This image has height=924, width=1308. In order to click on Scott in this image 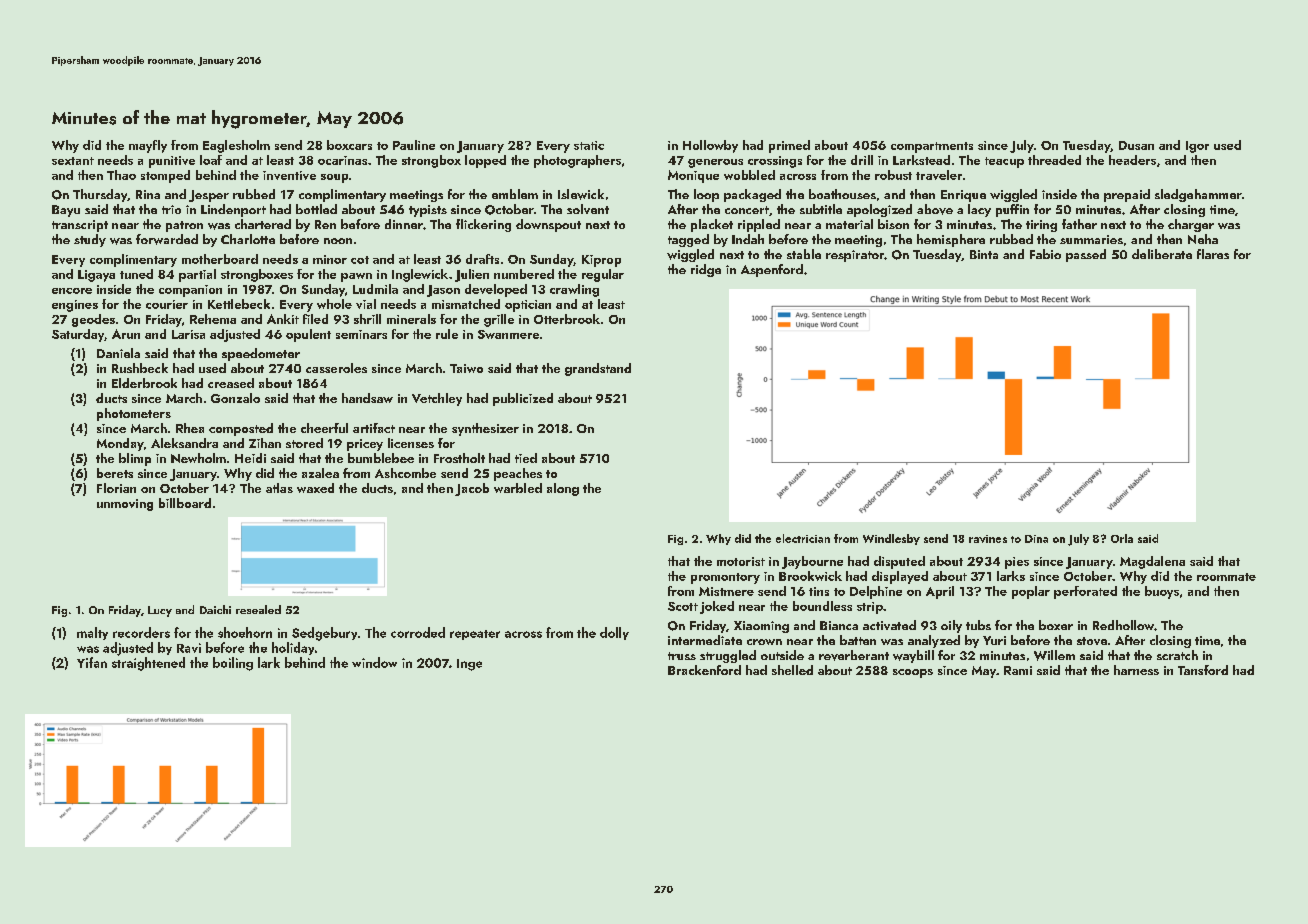, I will do `click(683, 606)`.
